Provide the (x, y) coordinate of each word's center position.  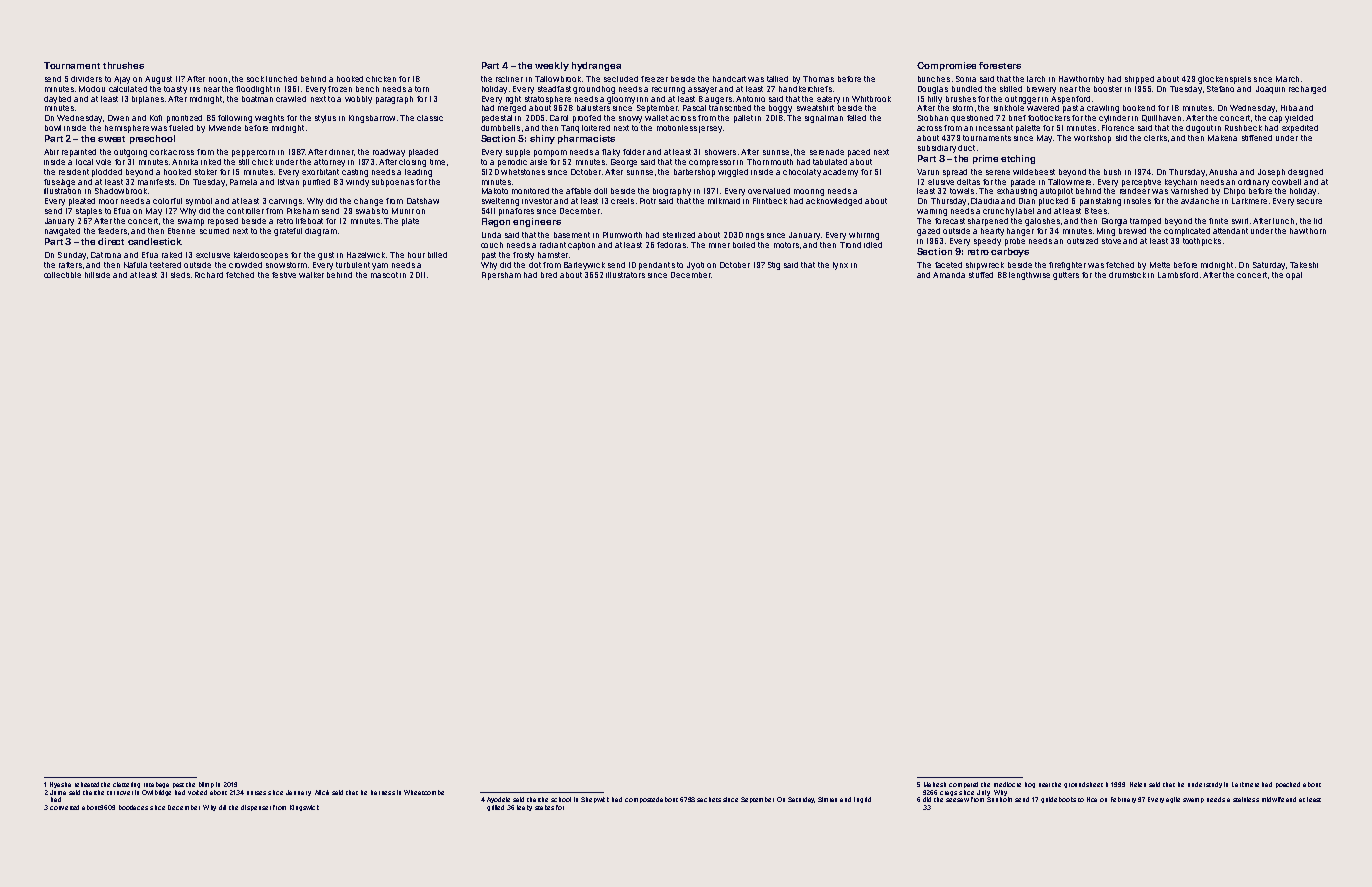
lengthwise (1029, 276)
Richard (209, 275)
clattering (126, 785)
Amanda (949, 275)
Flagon (496, 222)
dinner (341, 152)
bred (549, 275)
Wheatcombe (424, 792)
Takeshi (1304, 265)
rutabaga (156, 785)
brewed (1132, 231)
